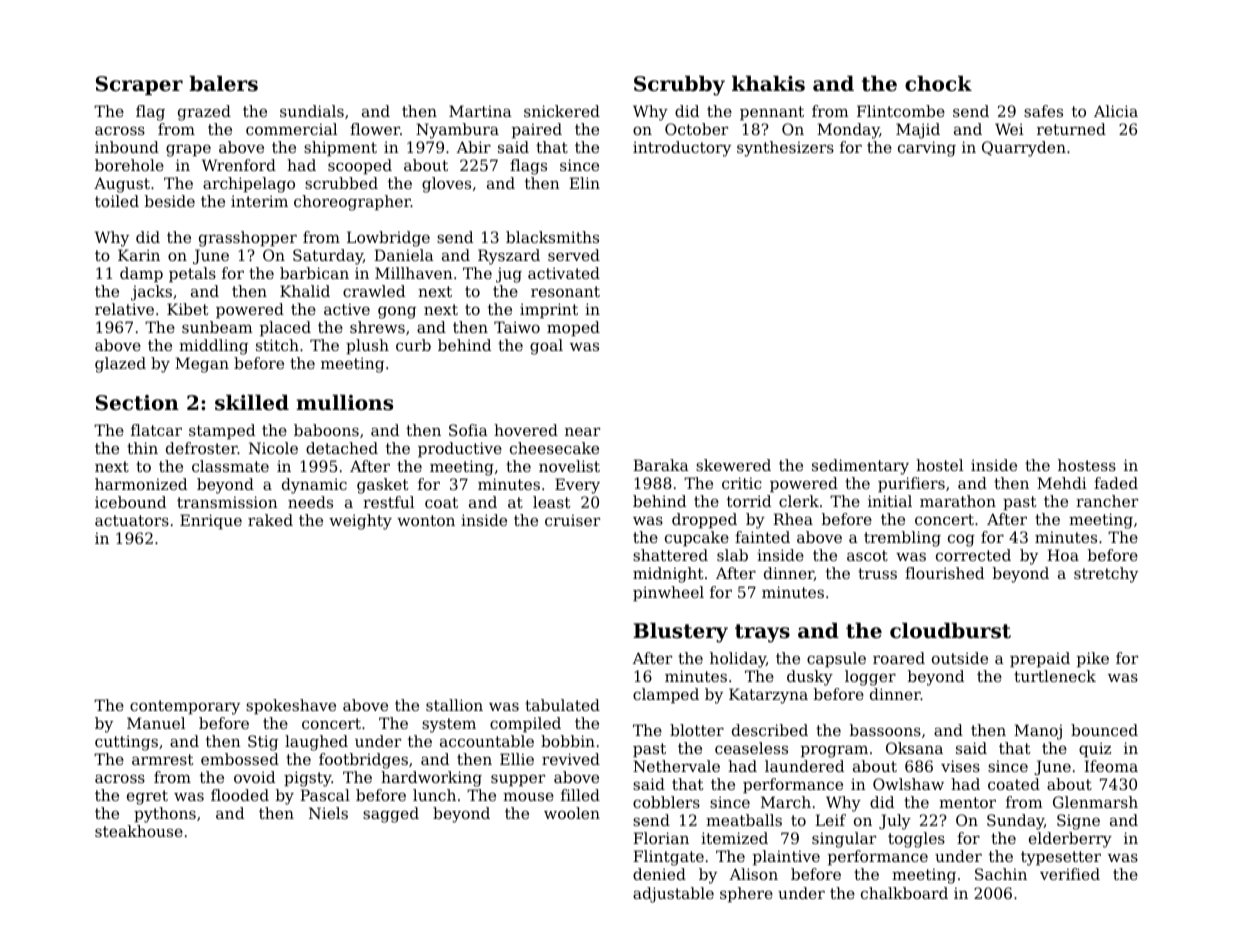 This screenshot has width=1233, height=952. Describe the element at coordinates (211, 521) in the screenshot. I see `Enrique` at that location.
